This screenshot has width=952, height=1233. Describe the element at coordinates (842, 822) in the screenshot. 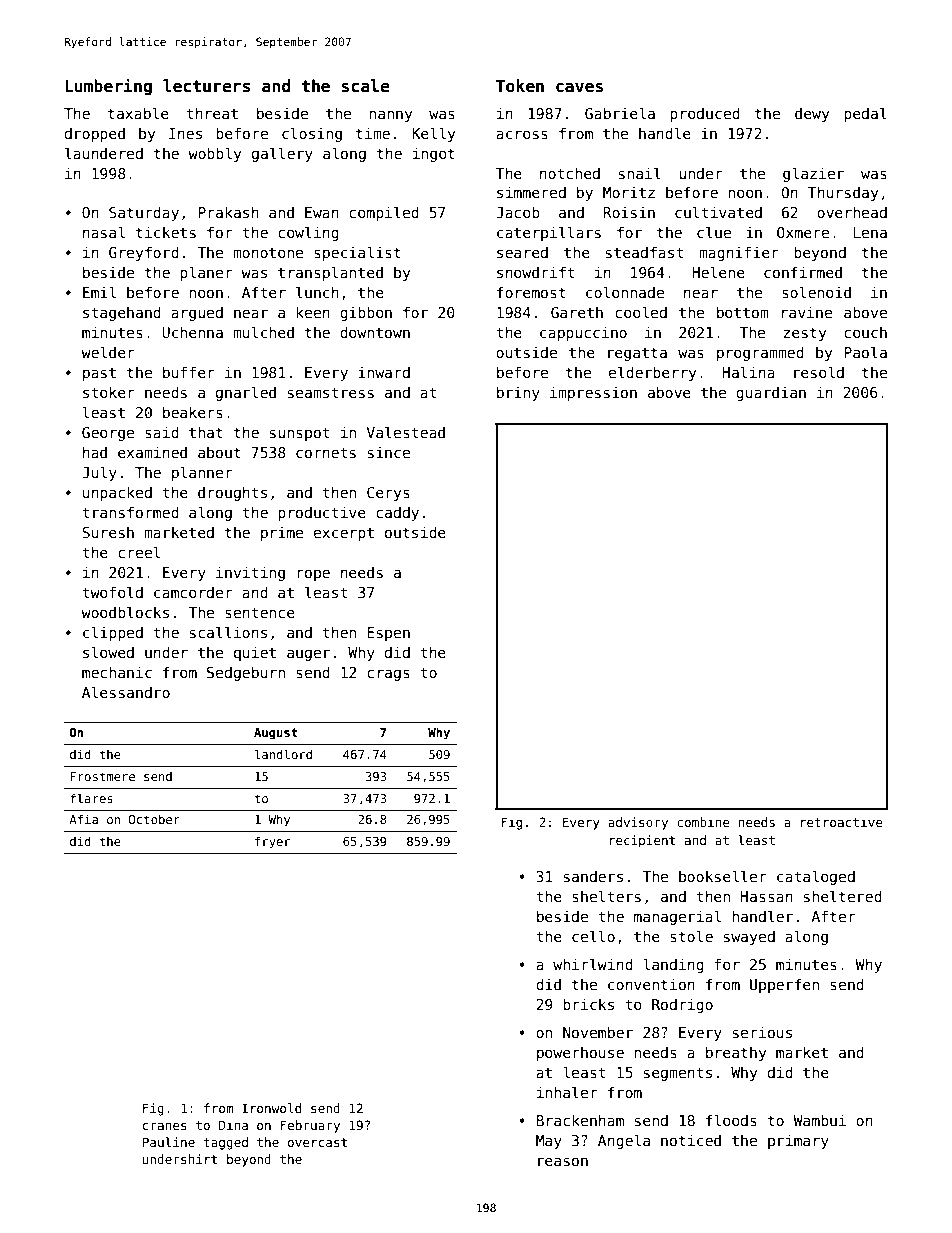

I see `retroactive` at that location.
